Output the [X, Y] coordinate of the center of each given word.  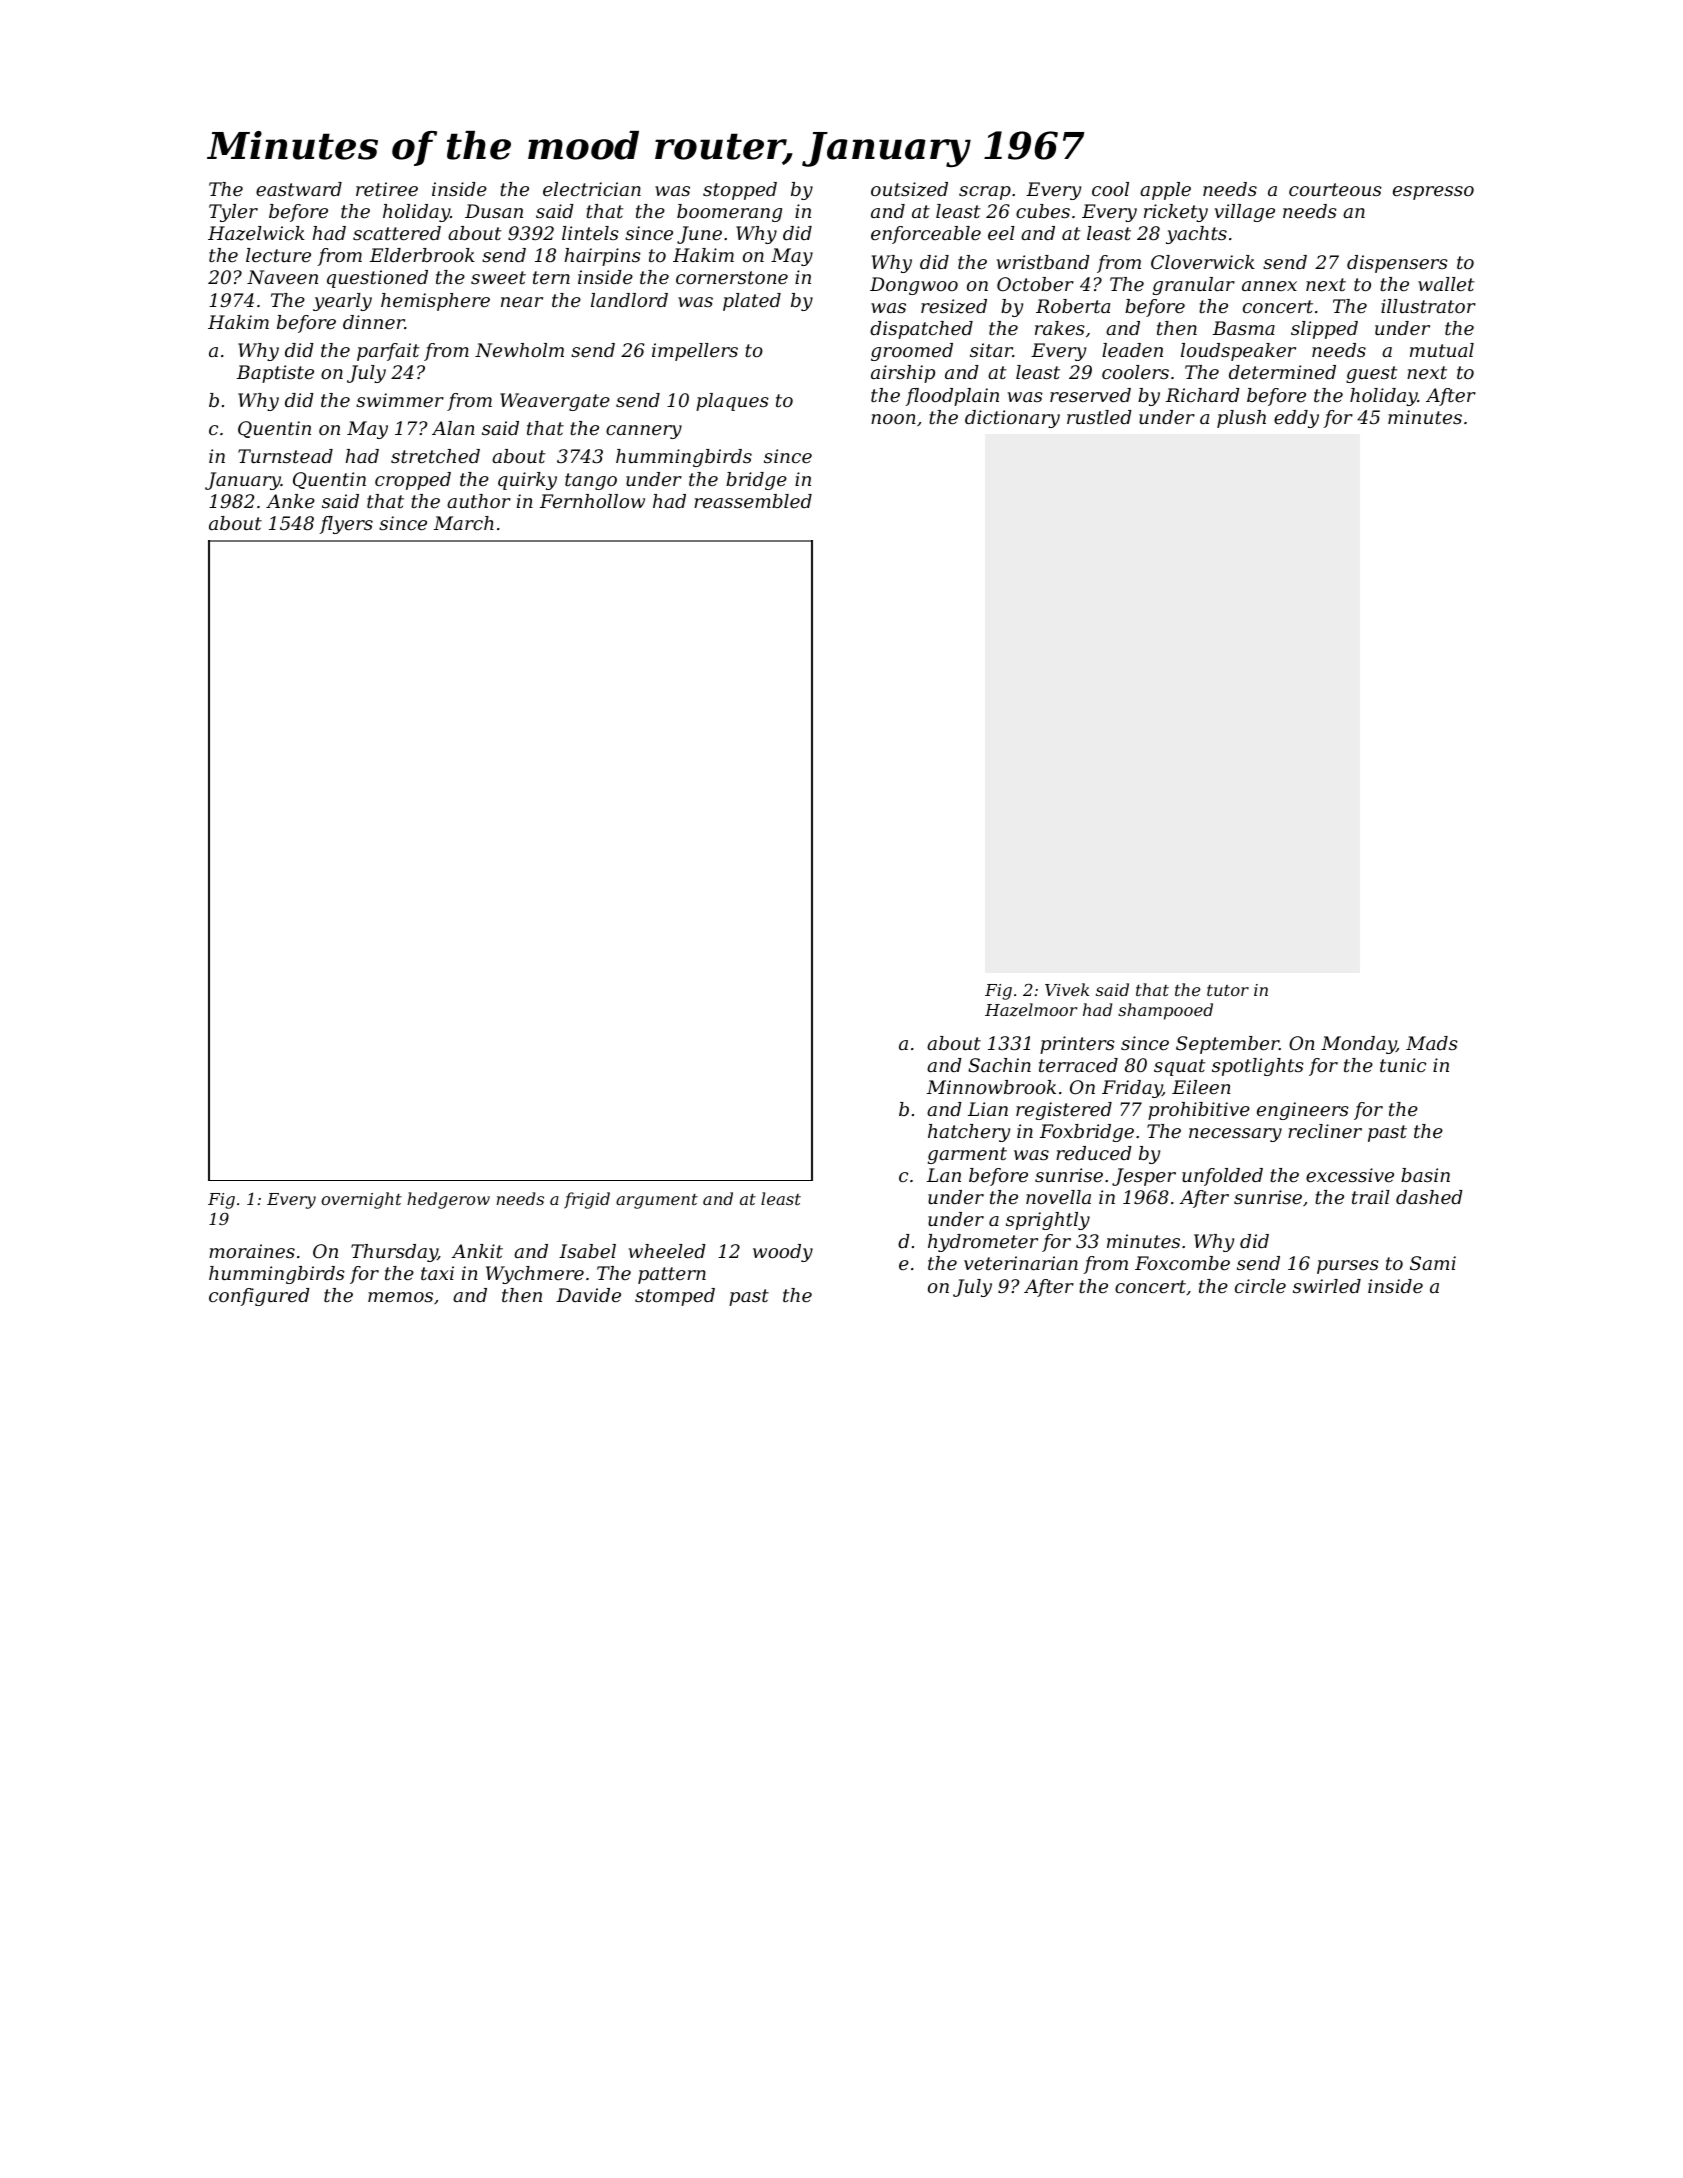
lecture [278, 255]
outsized [909, 189]
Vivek [1067, 989]
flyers [346, 525]
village [1244, 213]
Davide [588, 1295]
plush [1241, 419]
